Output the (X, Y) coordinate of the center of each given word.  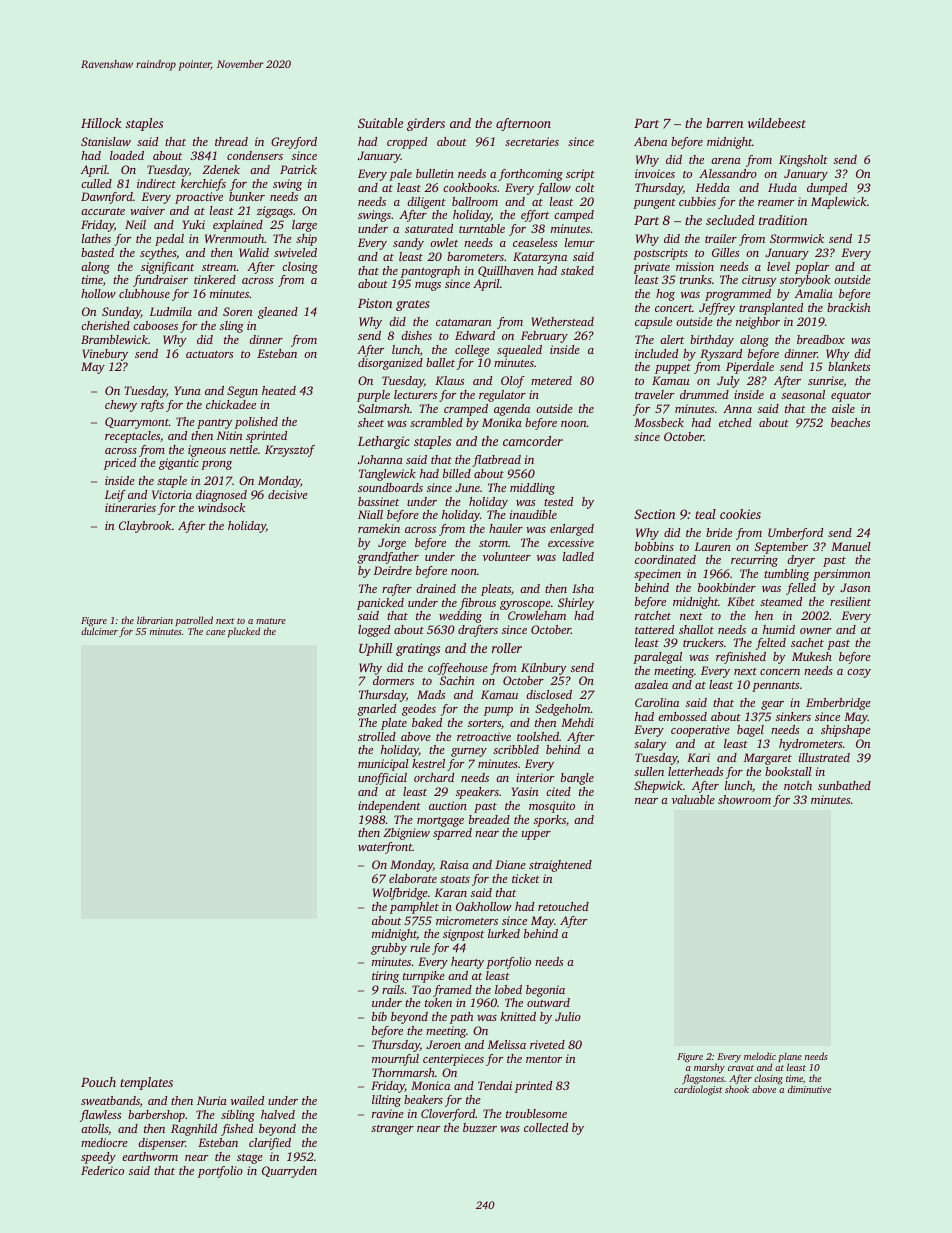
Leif (115, 496)
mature (271, 621)
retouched (563, 906)
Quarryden (289, 1172)
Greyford (294, 143)
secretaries (532, 141)
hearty (467, 963)
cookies (740, 514)
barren (724, 123)
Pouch (98, 1082)
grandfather (388, 558)
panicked (380, 604)
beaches (850, 422)
